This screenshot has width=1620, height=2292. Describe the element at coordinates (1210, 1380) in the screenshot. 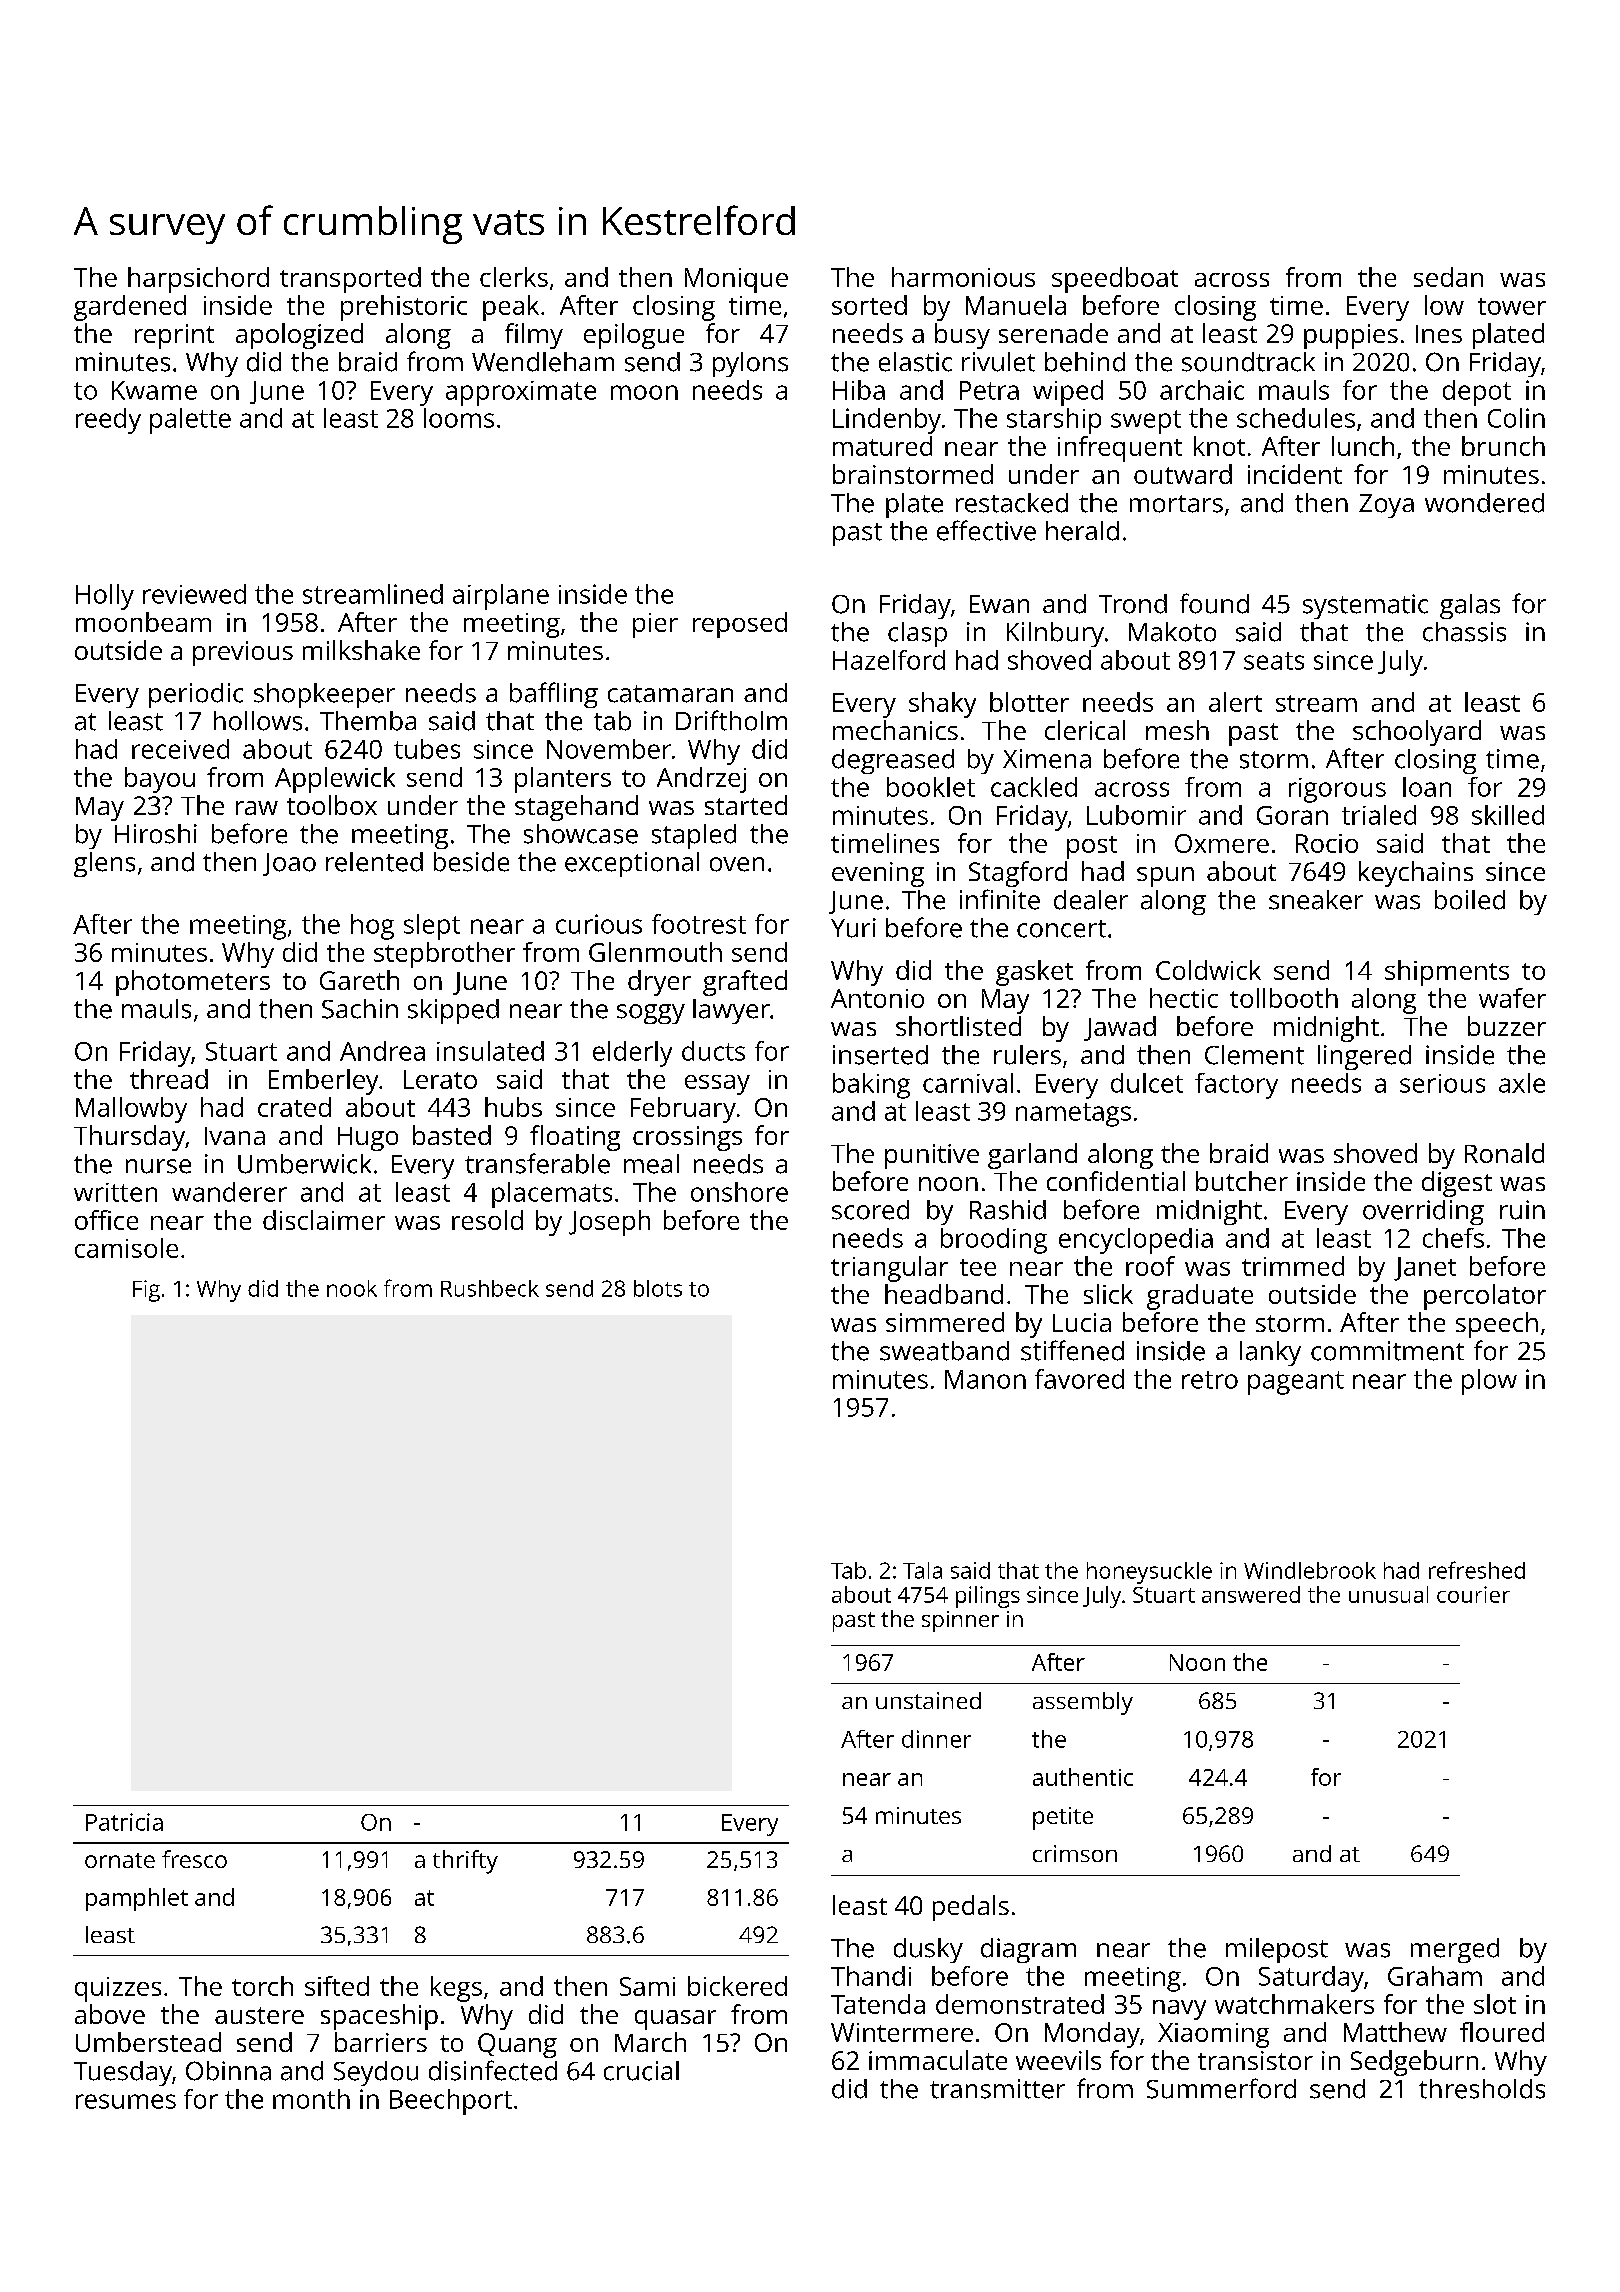

I see `retro` at that location.
